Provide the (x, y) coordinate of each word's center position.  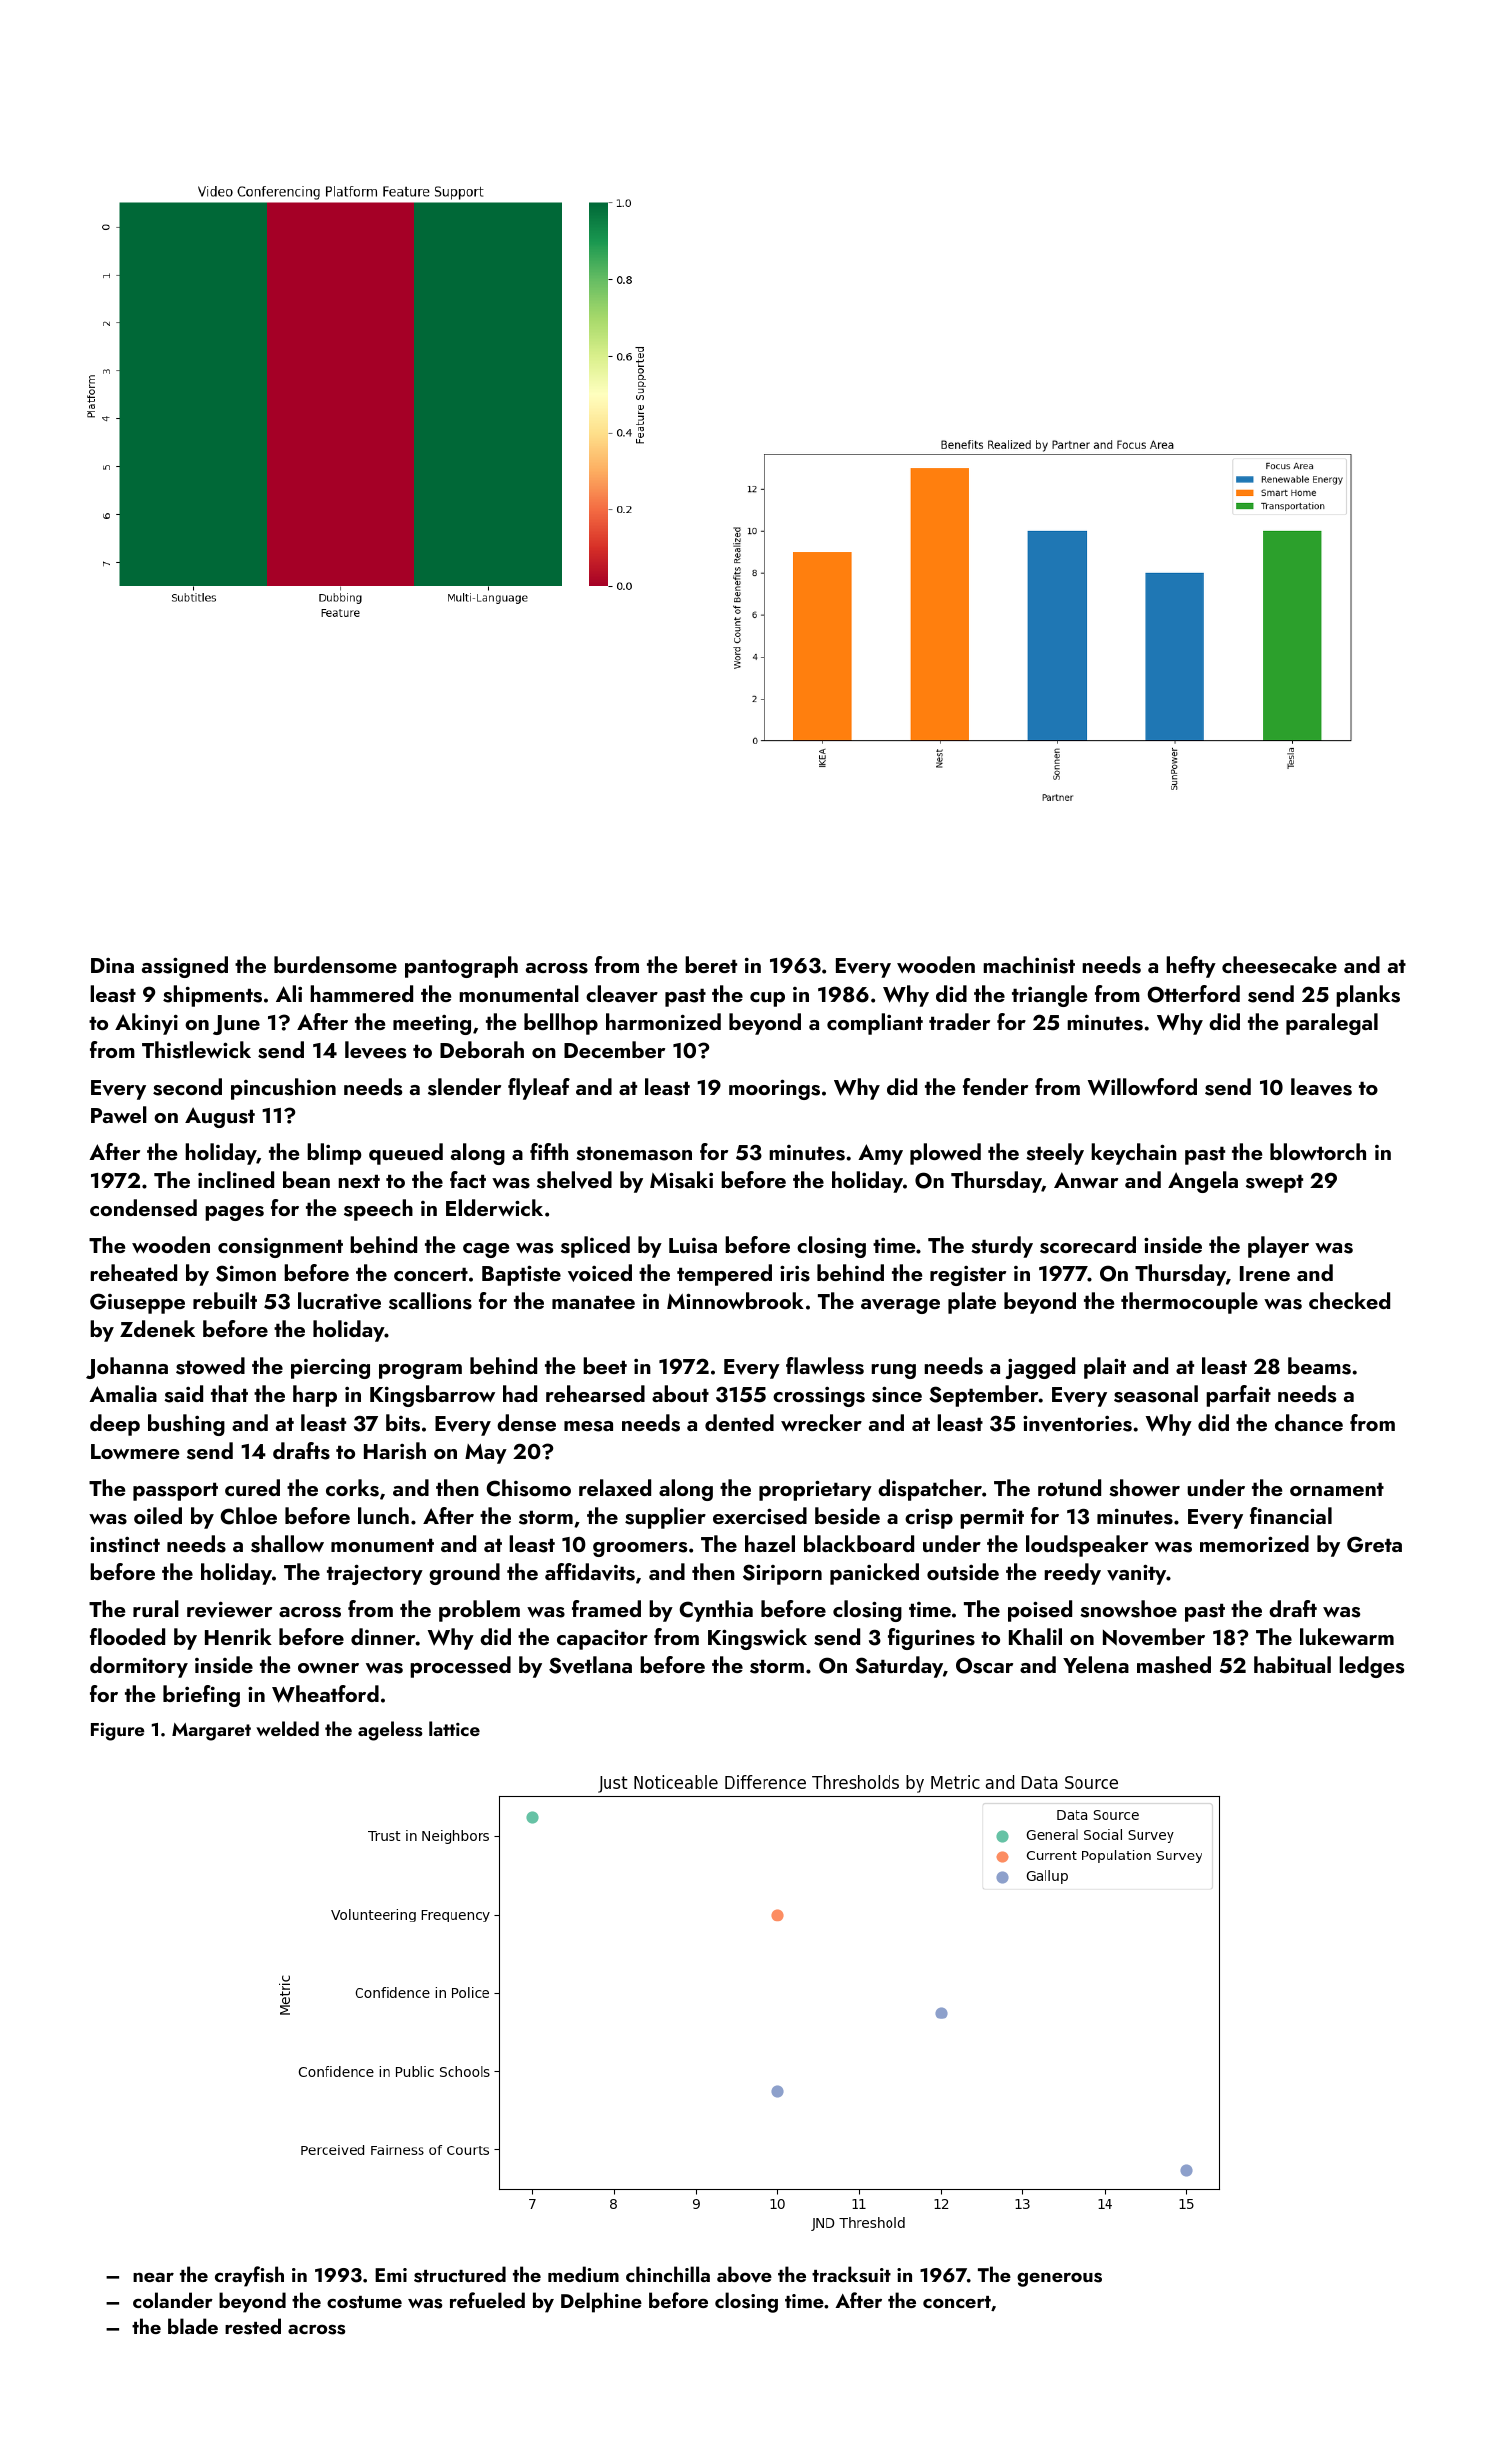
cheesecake (1279, 965)
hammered (361, 993)
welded (287, 1728)
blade (193, 2326)
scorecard (1088, 1245)
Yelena (1096, 1664)
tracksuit (851, 2274)
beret (711, 964)
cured (252, 1487)
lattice (454, 1728)
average (900, 1306)
